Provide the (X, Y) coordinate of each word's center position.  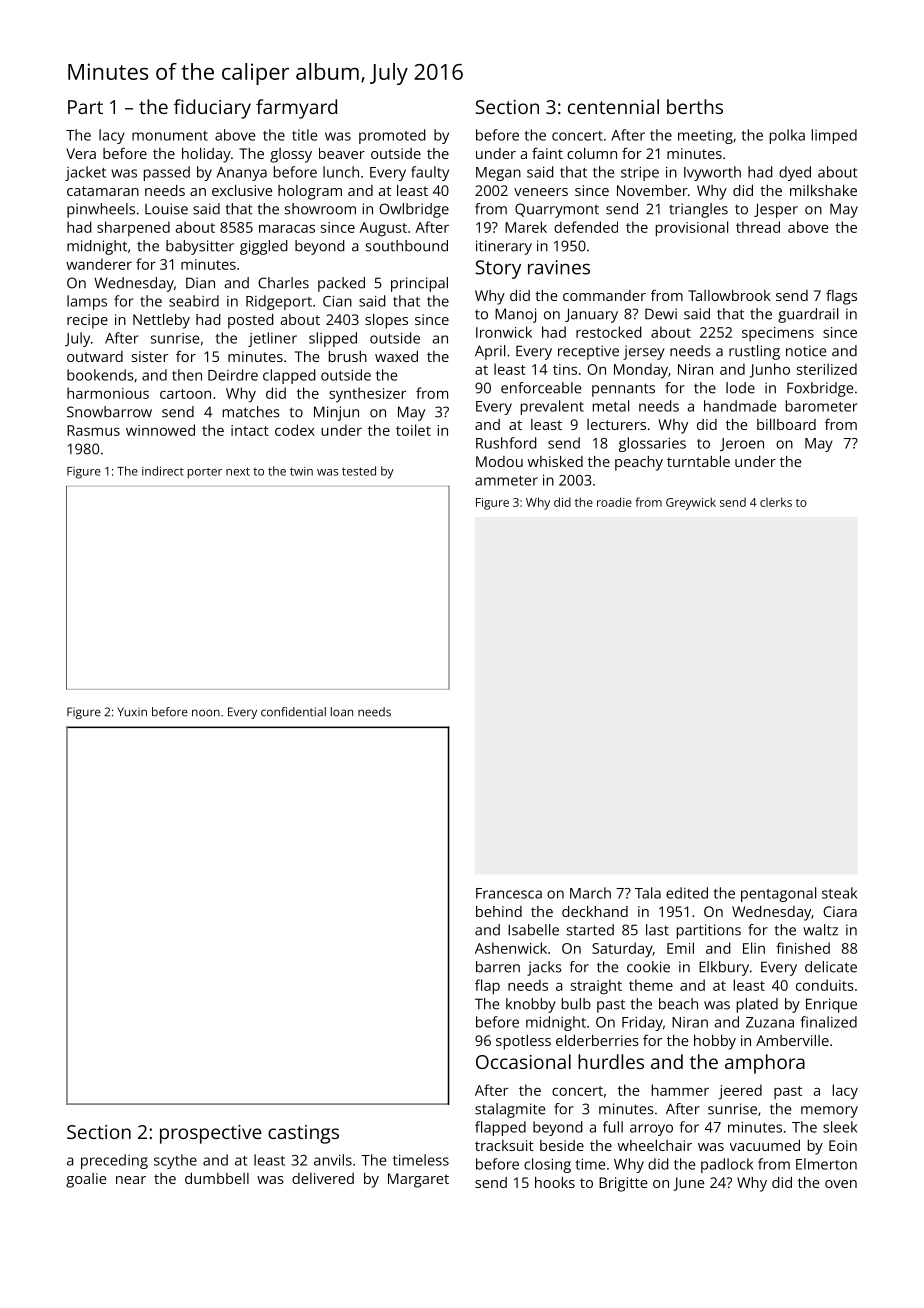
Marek (526, 227)
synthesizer (367, 395)
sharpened (133, 228)
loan (342, 712)
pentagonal (778, 894)
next (238, 471)
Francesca (509, 893)
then (187, 375)
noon (206, 713)
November (652, 190)
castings (303, 1134)
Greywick (691, 503)
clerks (776, 502)
